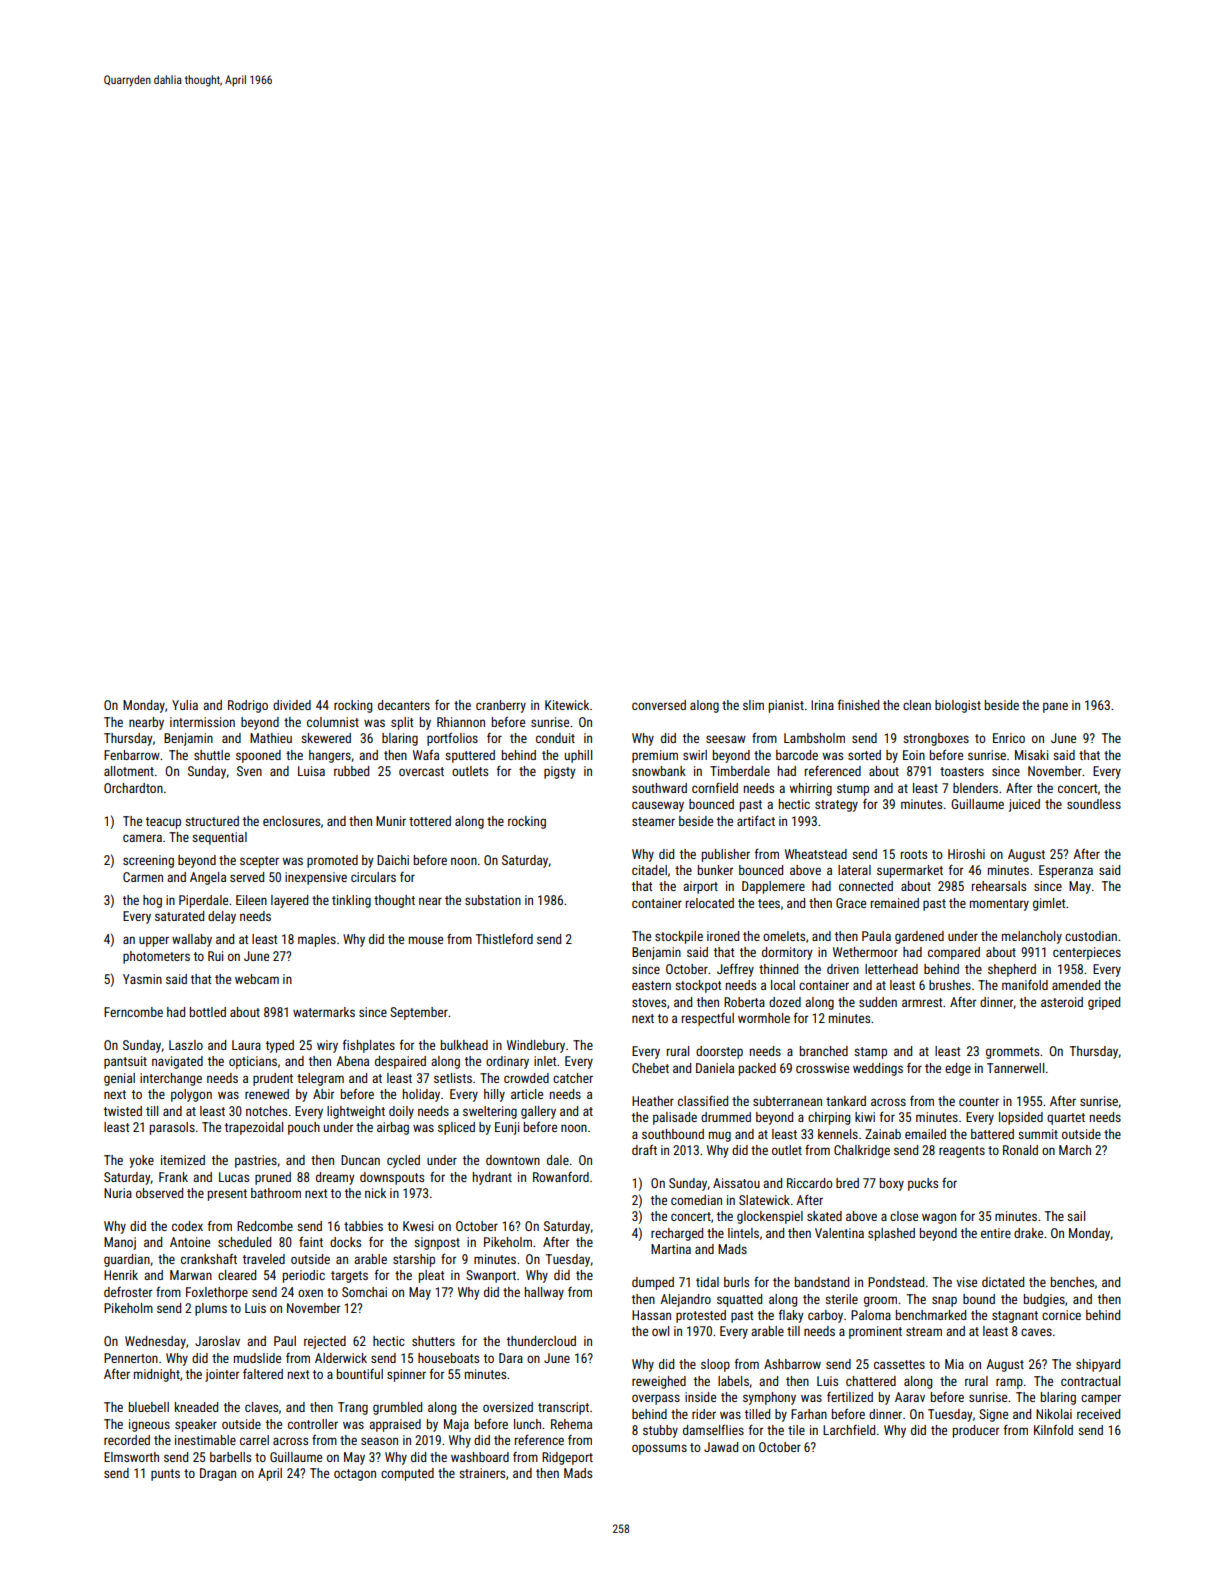 Image resolution: width=1225 pixels, height=1585 pixels. Describe the element at coordinates (849, 1430) in the screenshot. I see `Larchfield` at that location.
